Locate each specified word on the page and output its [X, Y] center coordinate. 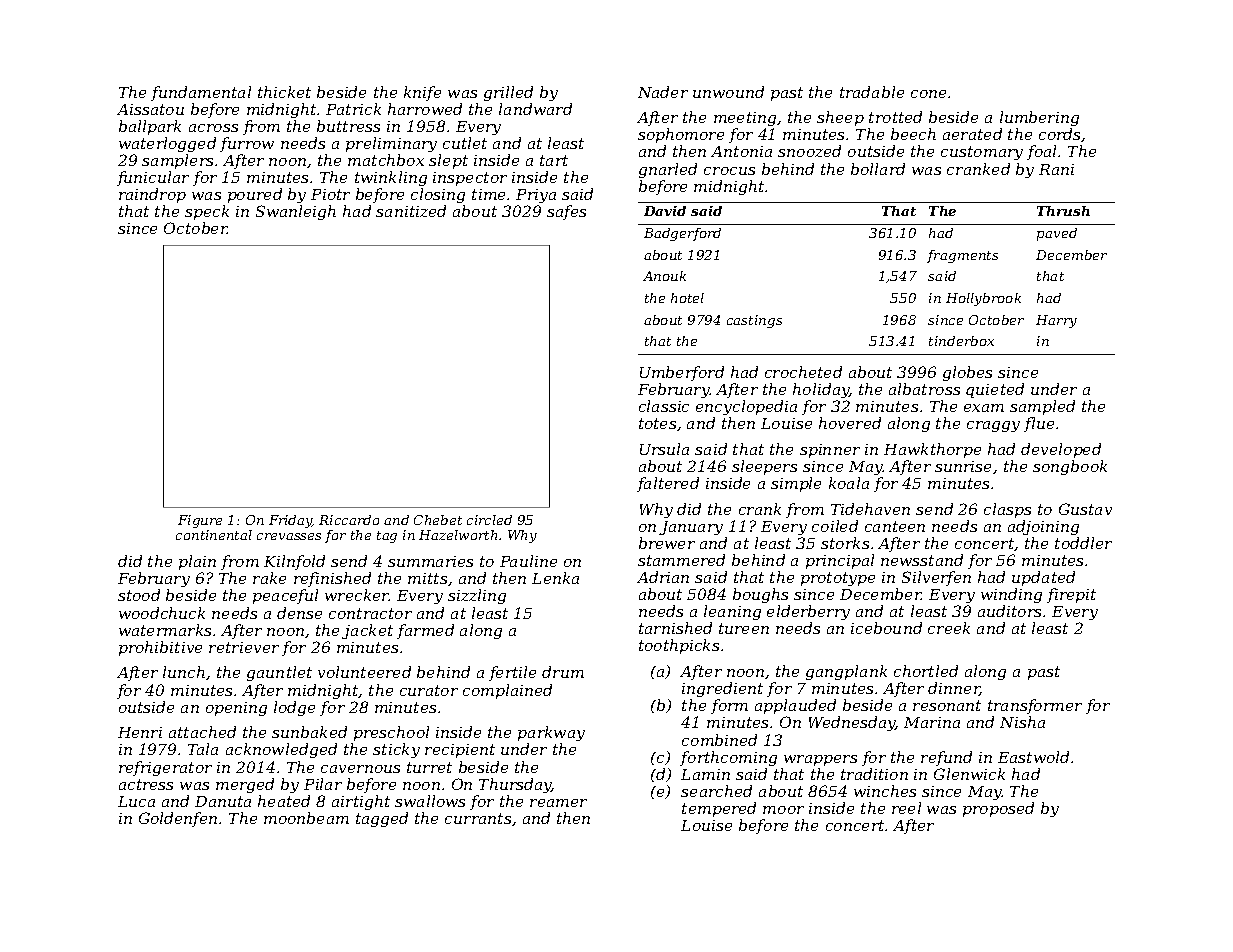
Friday [290, 521]
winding [1011, 595]
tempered [719, 809]
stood [139, 595]
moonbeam [306, 818]
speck [207, 212]
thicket [284, 92]
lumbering [1039, 118]
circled [489, 520]
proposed [998, 809]
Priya [536, 196]
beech [913, 134]
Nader [663, 92]
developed [1061, 450]
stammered [681, 560]
